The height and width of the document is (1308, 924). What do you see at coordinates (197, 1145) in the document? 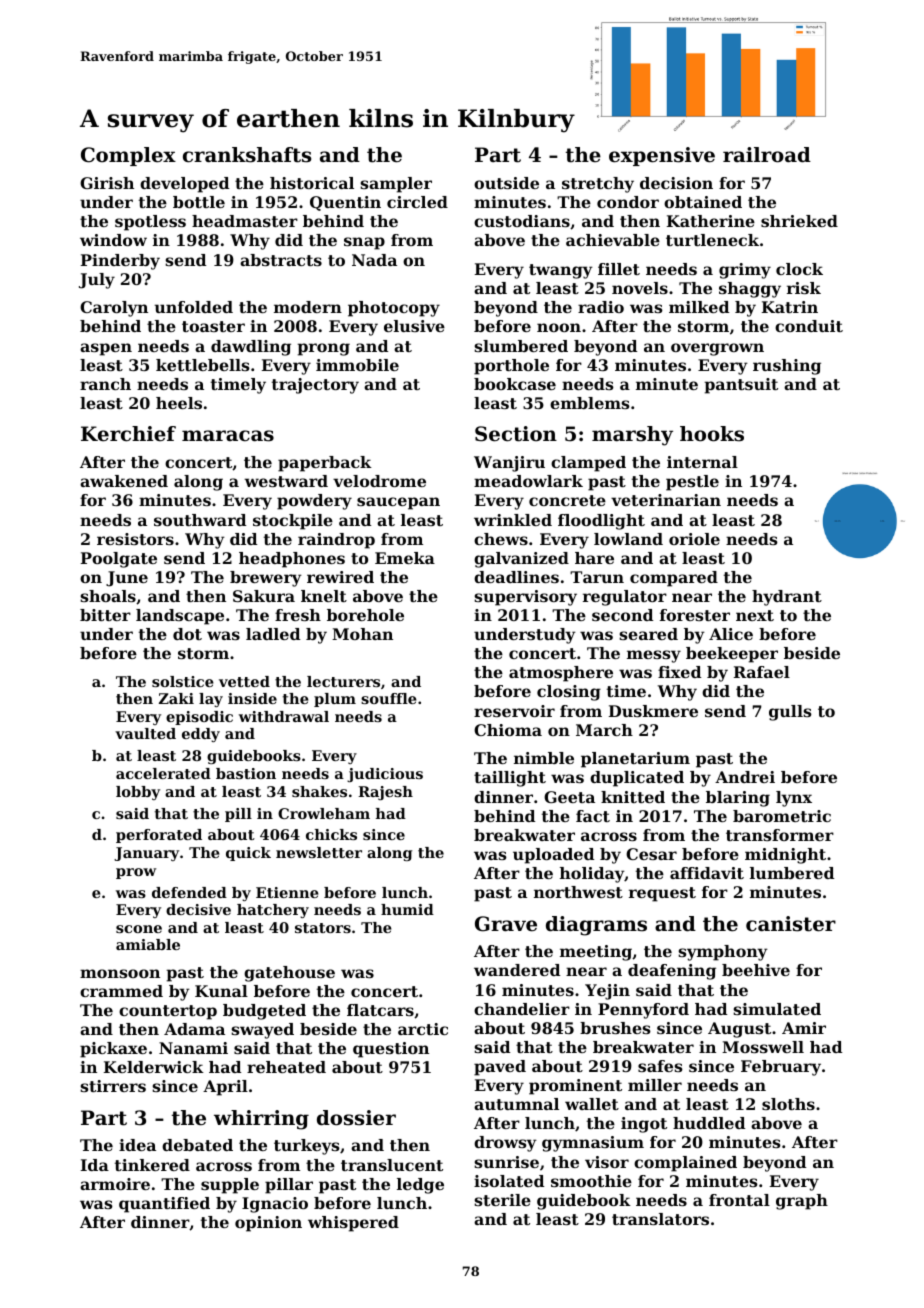
I see `debated` at bounding box center [197, 1145].
